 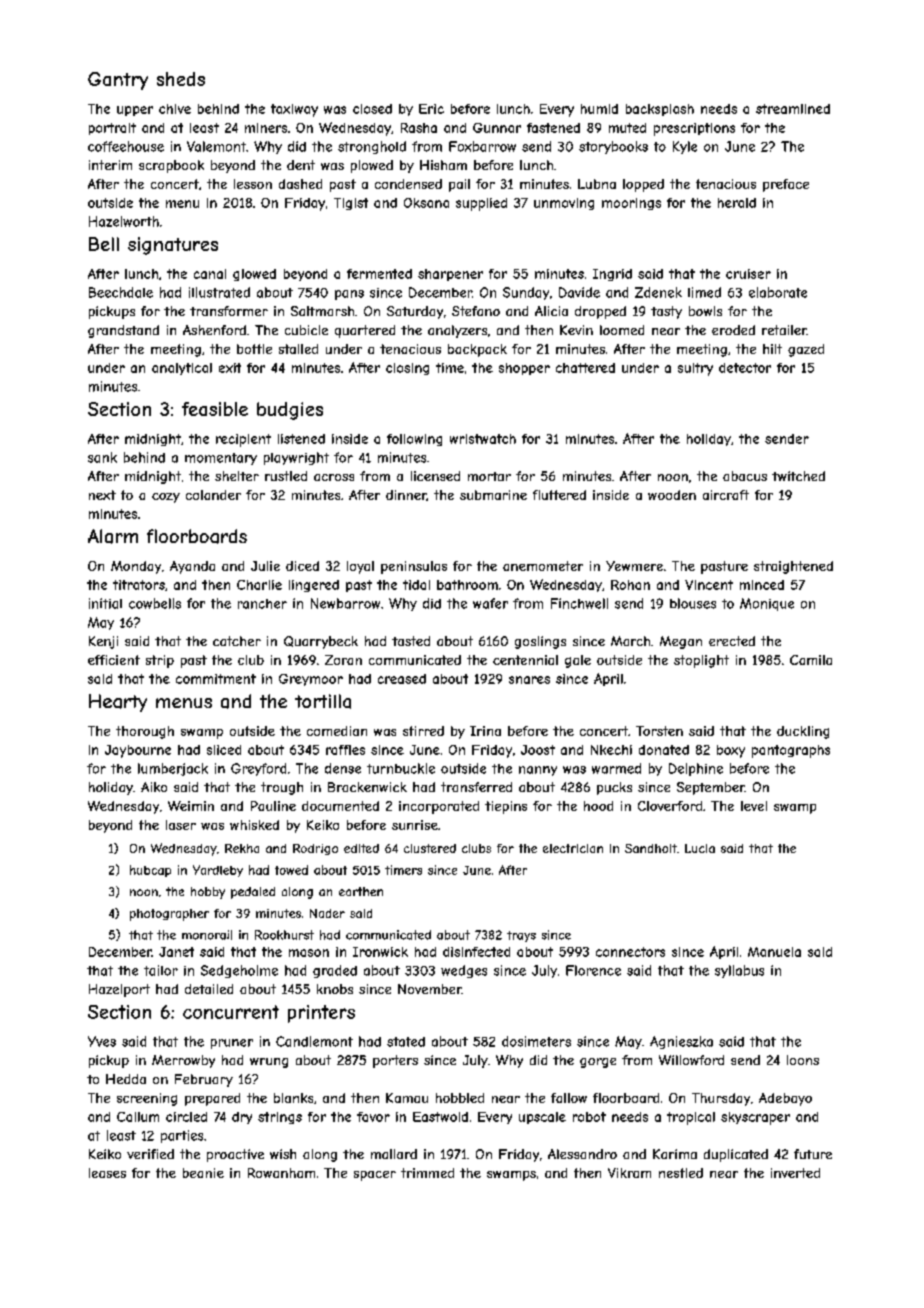 What do you see at coordinates (536, 1041) in the screenshot?
I see `dosimeters` at bounding box center [536, 1041].
